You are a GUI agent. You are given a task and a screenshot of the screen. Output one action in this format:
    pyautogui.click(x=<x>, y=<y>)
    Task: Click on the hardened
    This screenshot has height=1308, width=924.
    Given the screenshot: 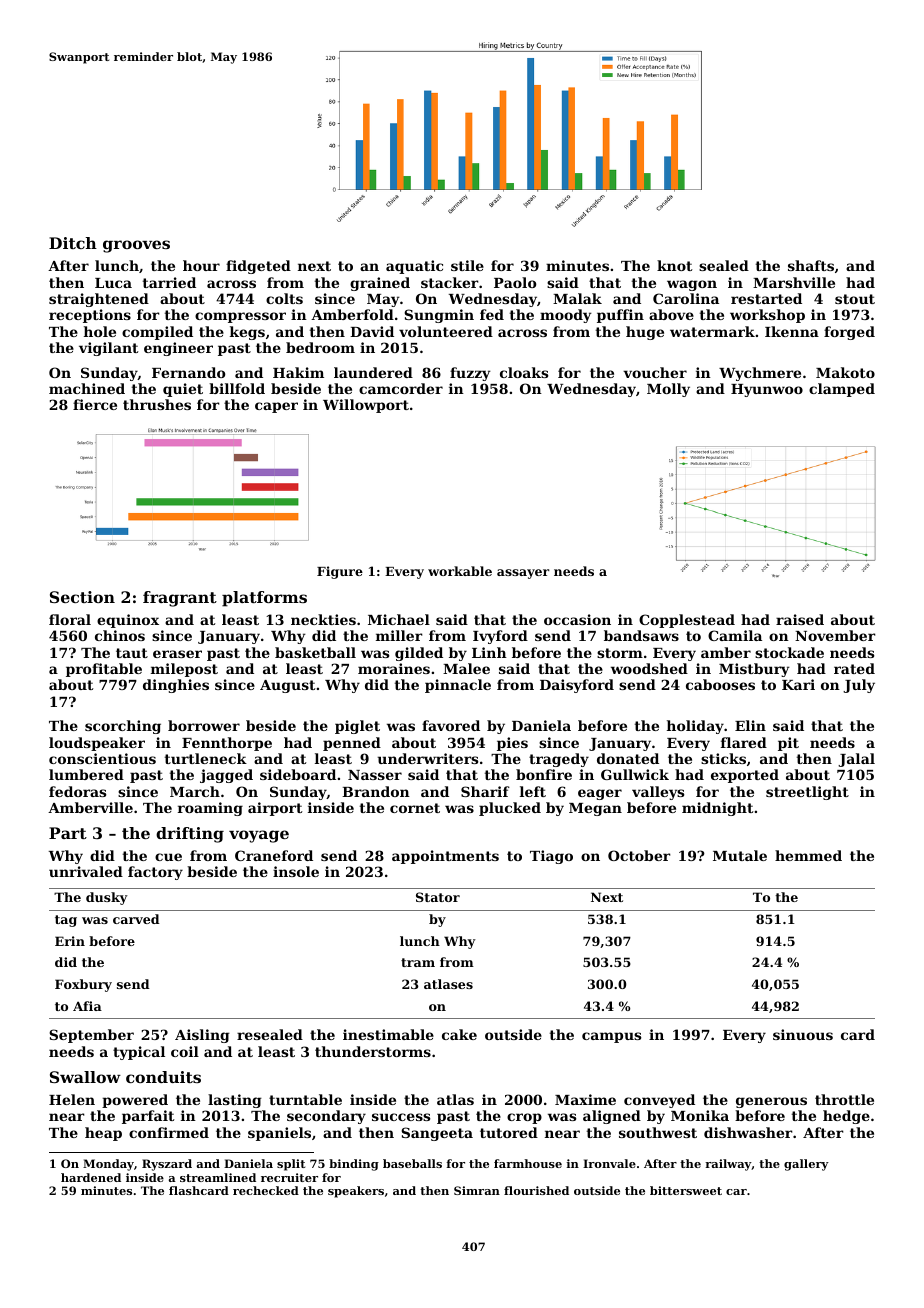 What is the action you would take?
    pyautogui.click(x=91, y=1177)
